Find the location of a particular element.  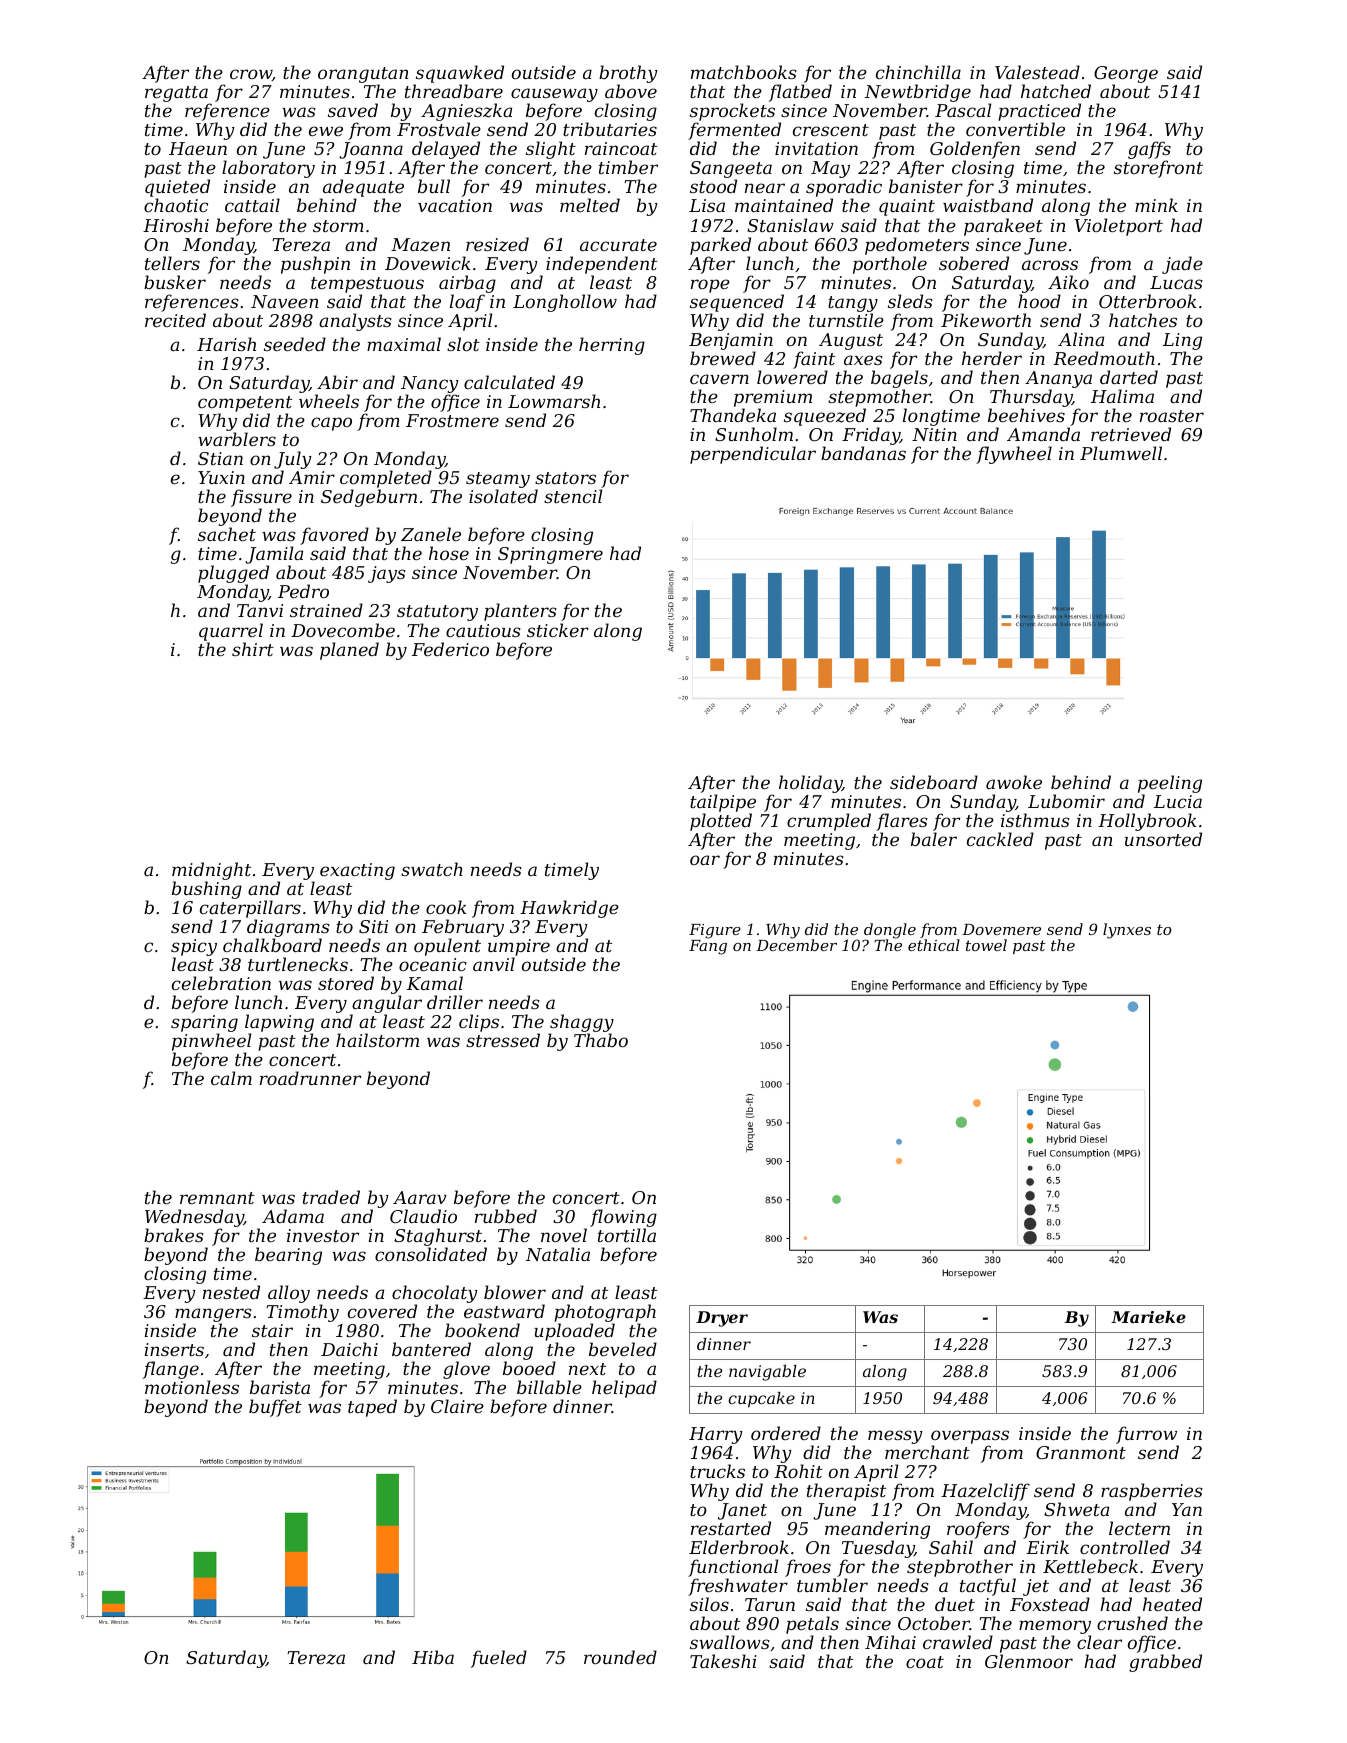

bearing is located at coordinates (288, 1256).
